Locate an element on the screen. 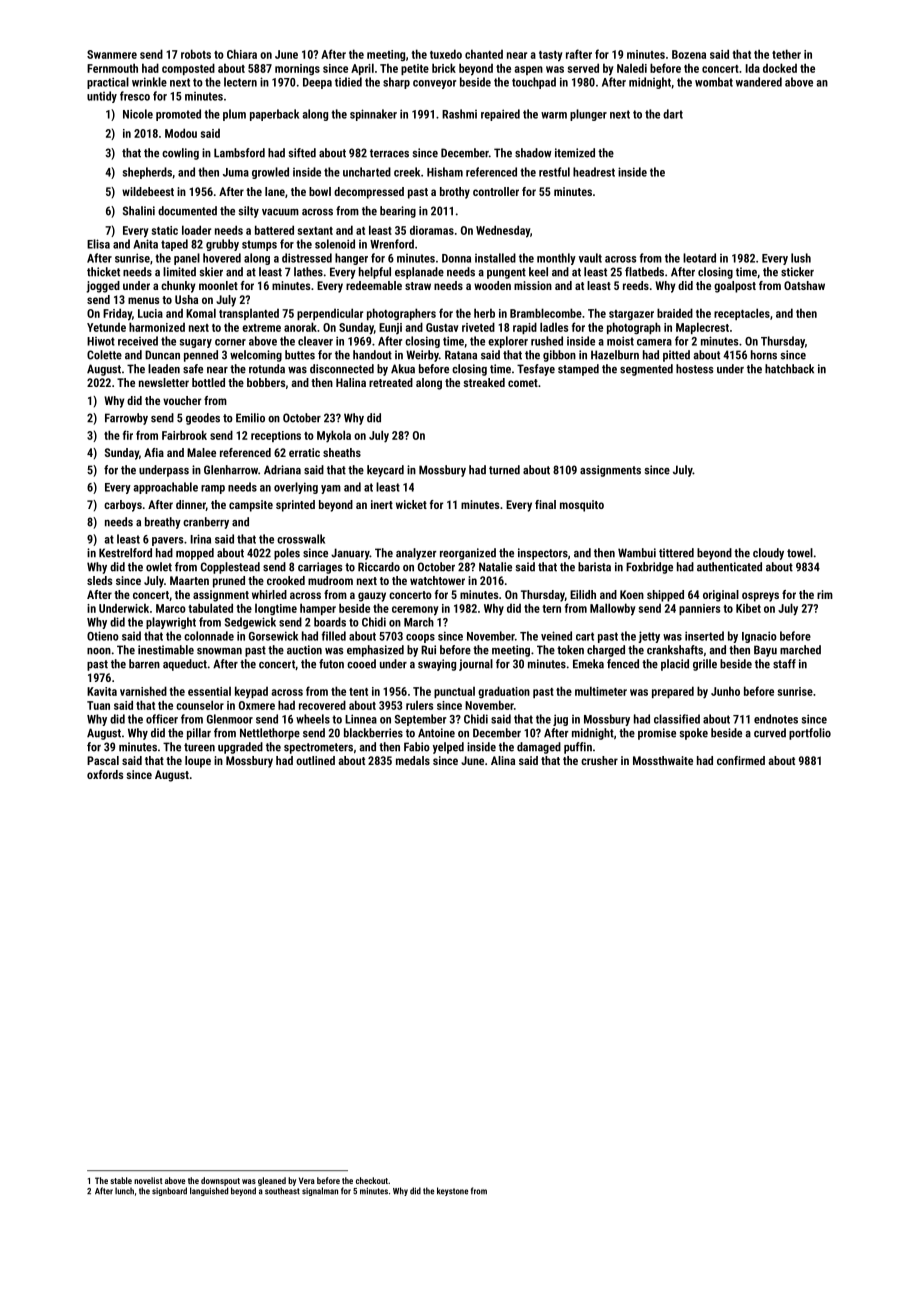 The width and height of the screenshot is (924, 1308). menus is located at coordinates (143, 300).
